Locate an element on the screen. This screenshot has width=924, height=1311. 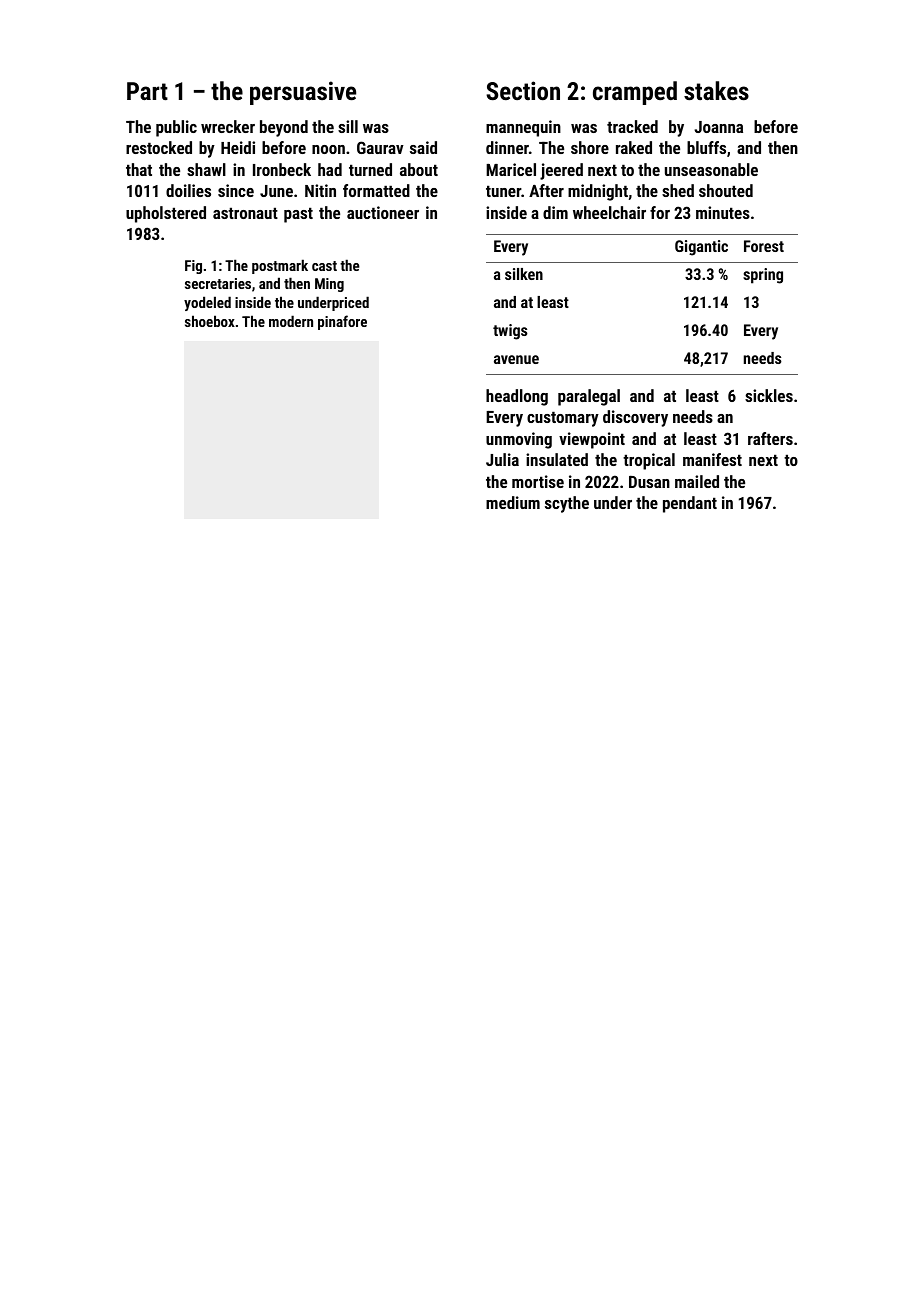
stakes is located at coordinates (716, 90).
